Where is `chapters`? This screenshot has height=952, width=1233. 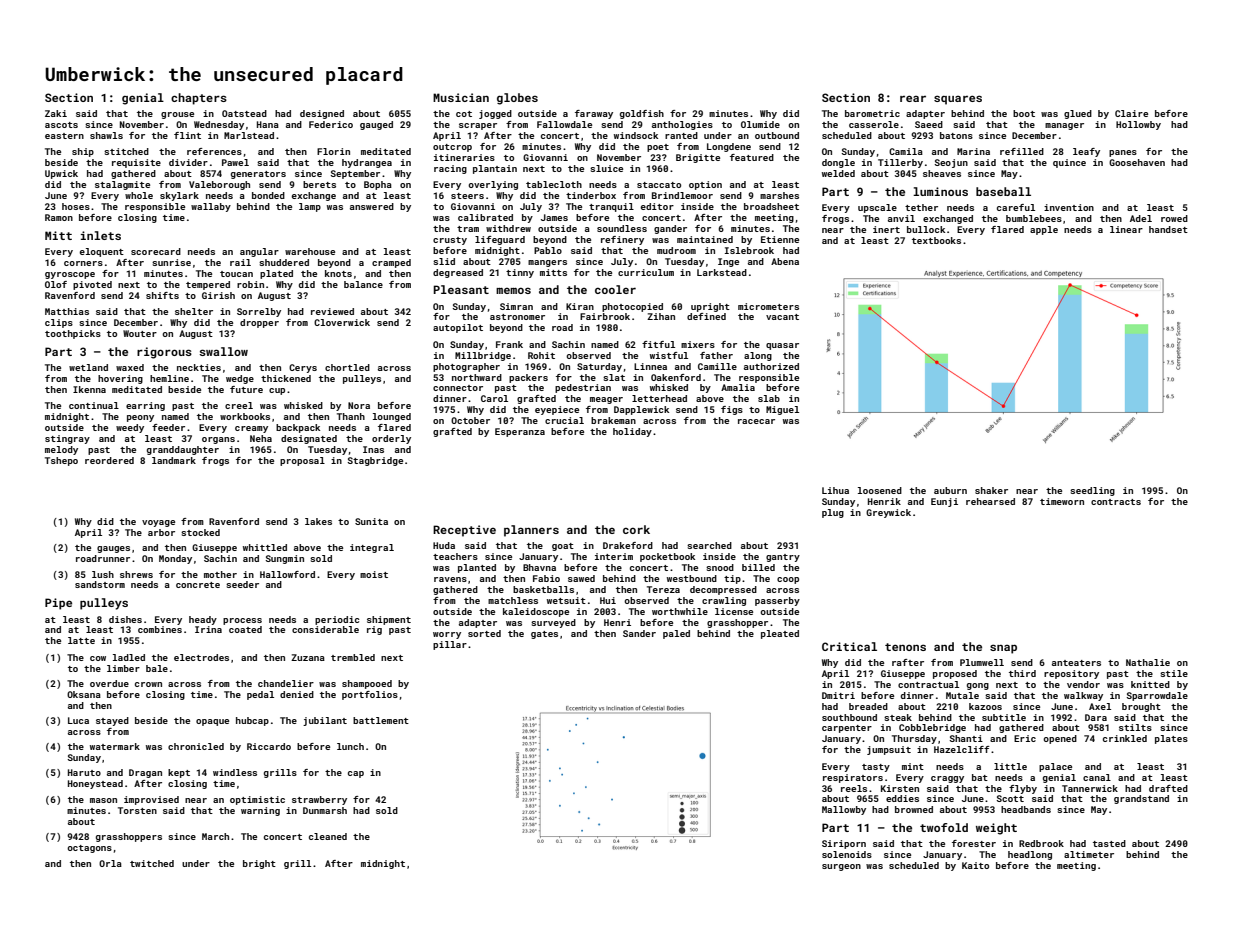
chapters is located at coordinates (199, 99).
